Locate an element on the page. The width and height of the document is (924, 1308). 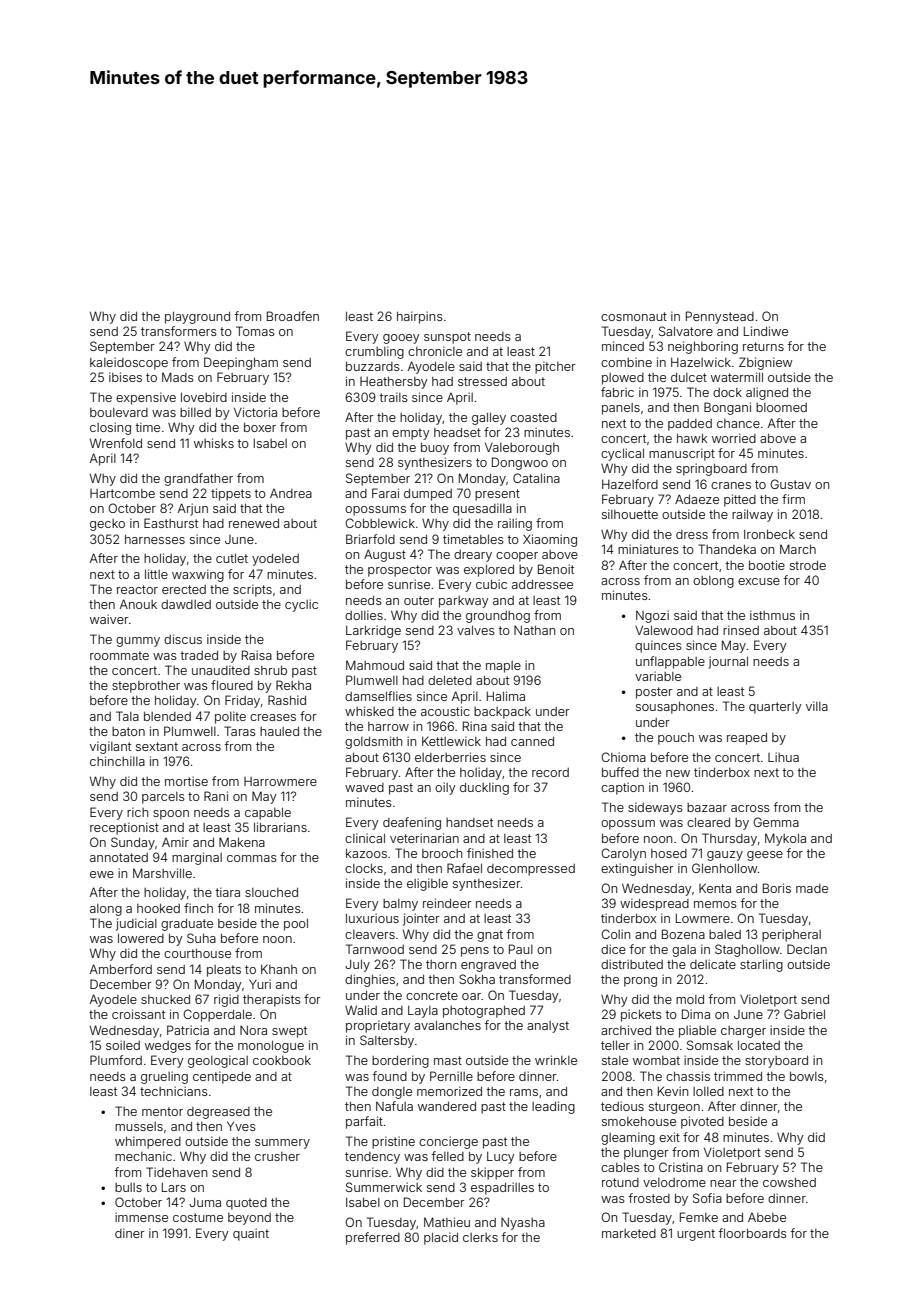
whisked is located at coordinates (369, 711).
